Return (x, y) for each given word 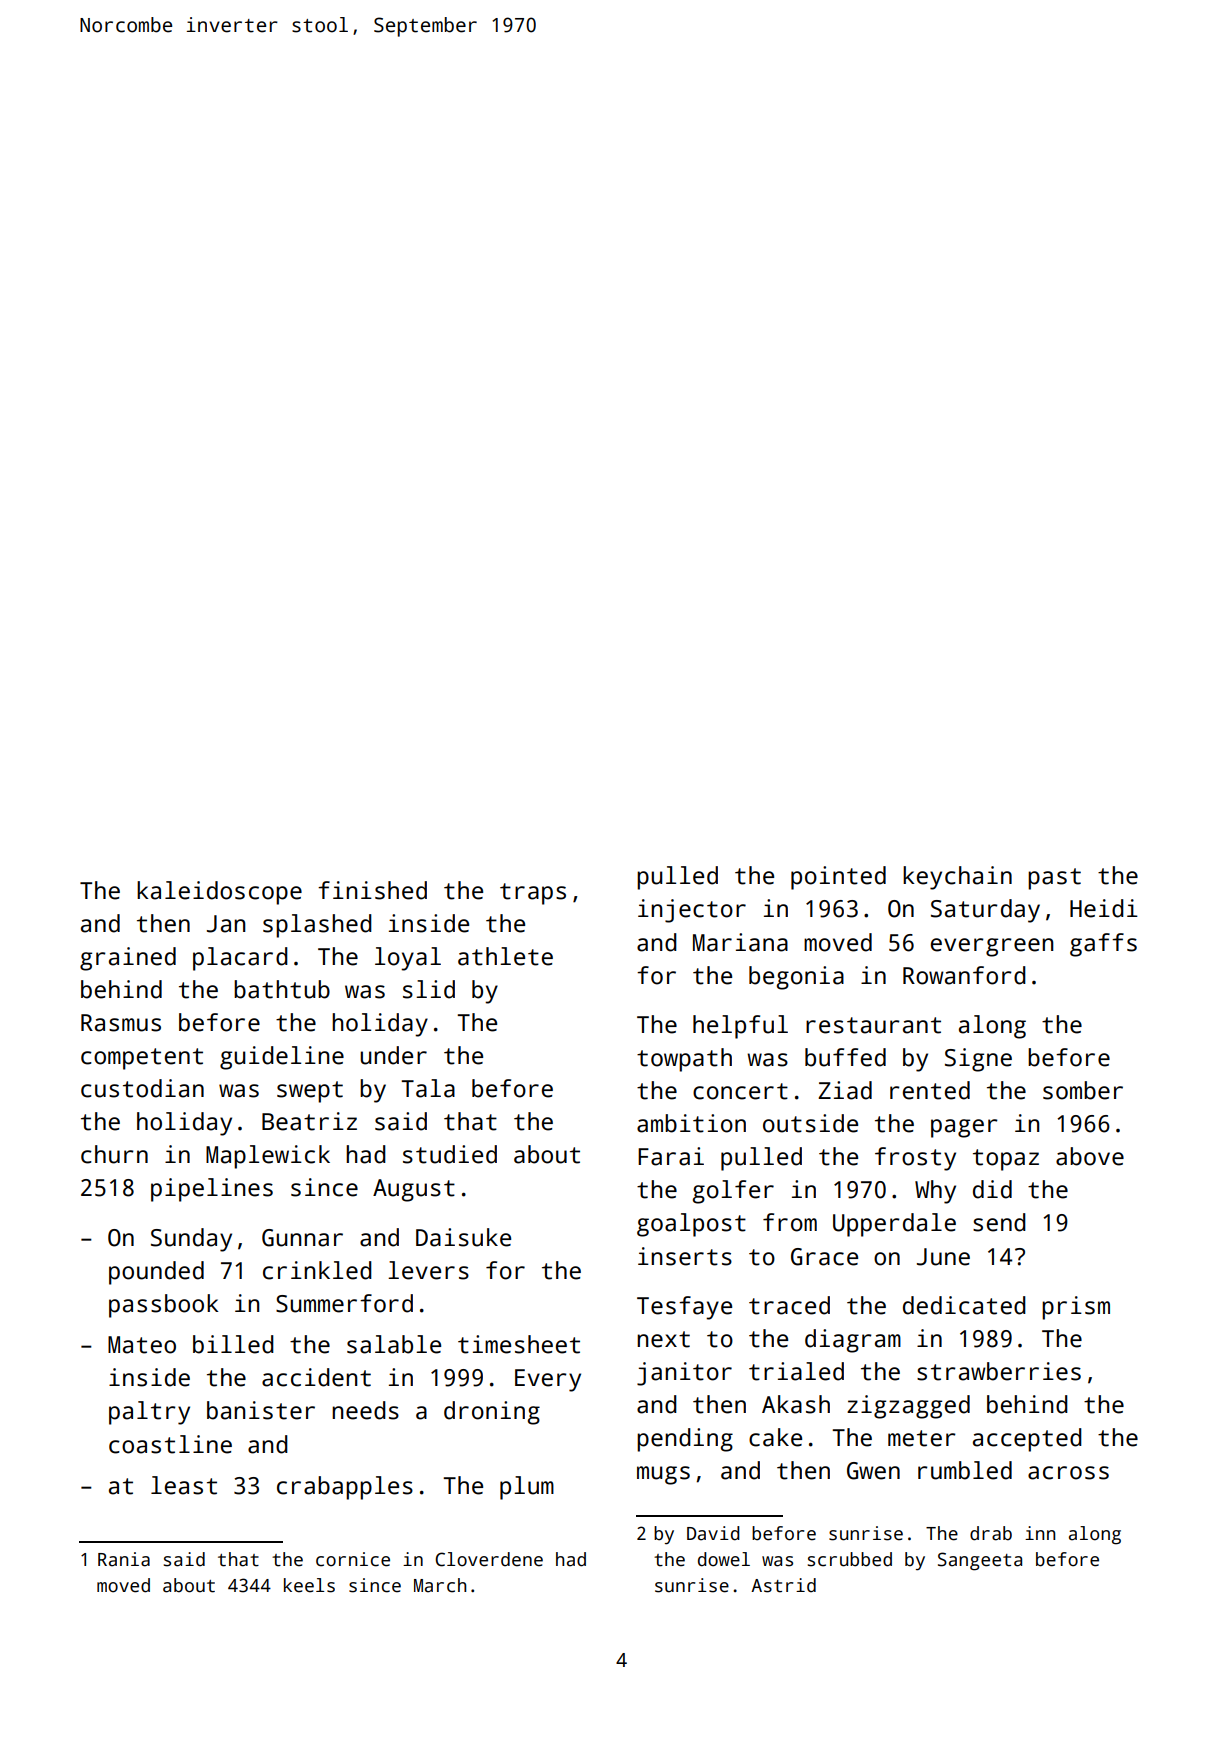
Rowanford (964, 975)
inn (1040, 1533)
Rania (124, 1559)
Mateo (142, 1345)
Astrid (783, 1585)
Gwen (873, 1471)
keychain (957, 878)
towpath (684, 1060)
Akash (796, 1404)
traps (533, 894)
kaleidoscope (219, 893)
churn (114, 1154)
